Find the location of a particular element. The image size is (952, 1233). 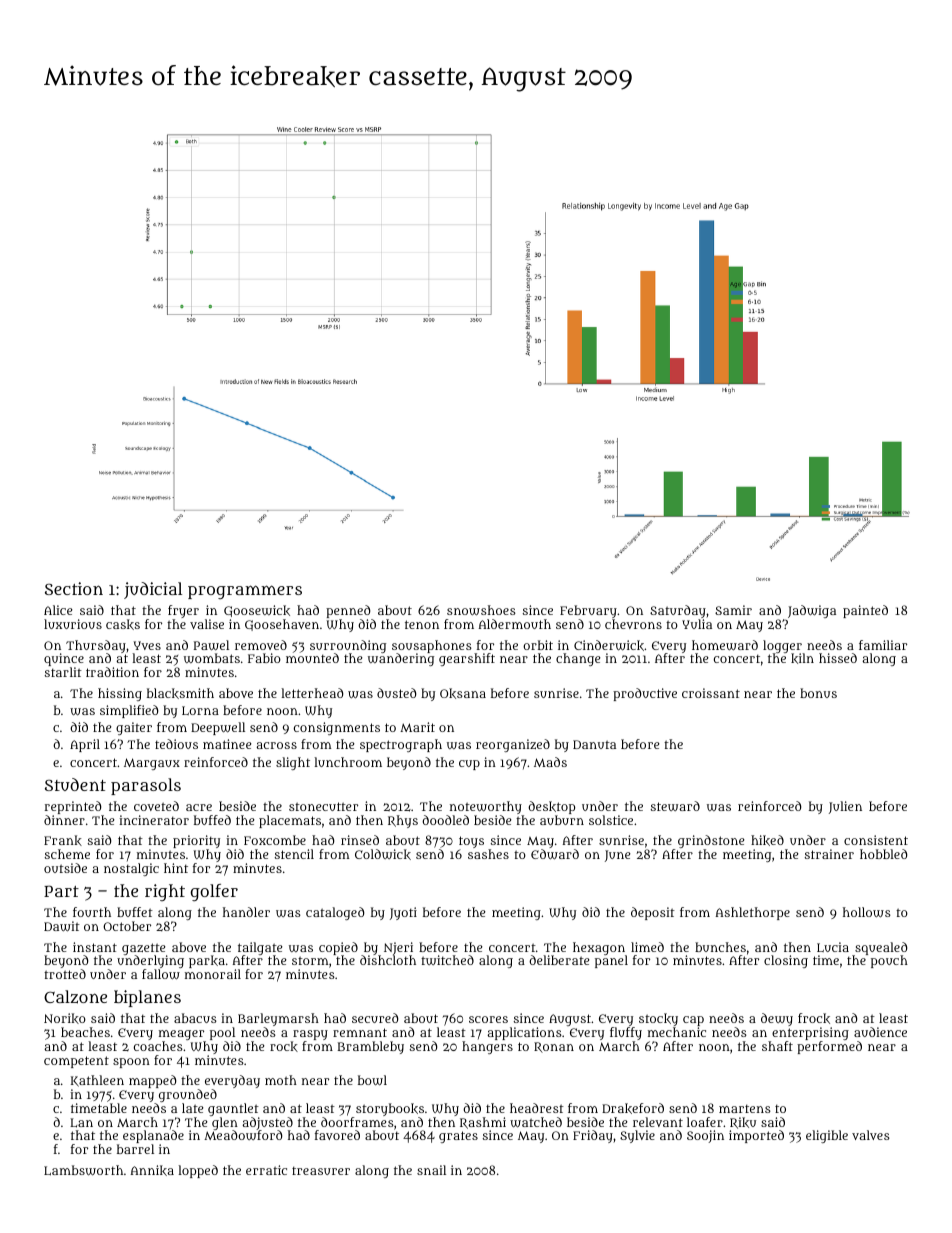

Noriko is located at coordinates (65, 1018).
